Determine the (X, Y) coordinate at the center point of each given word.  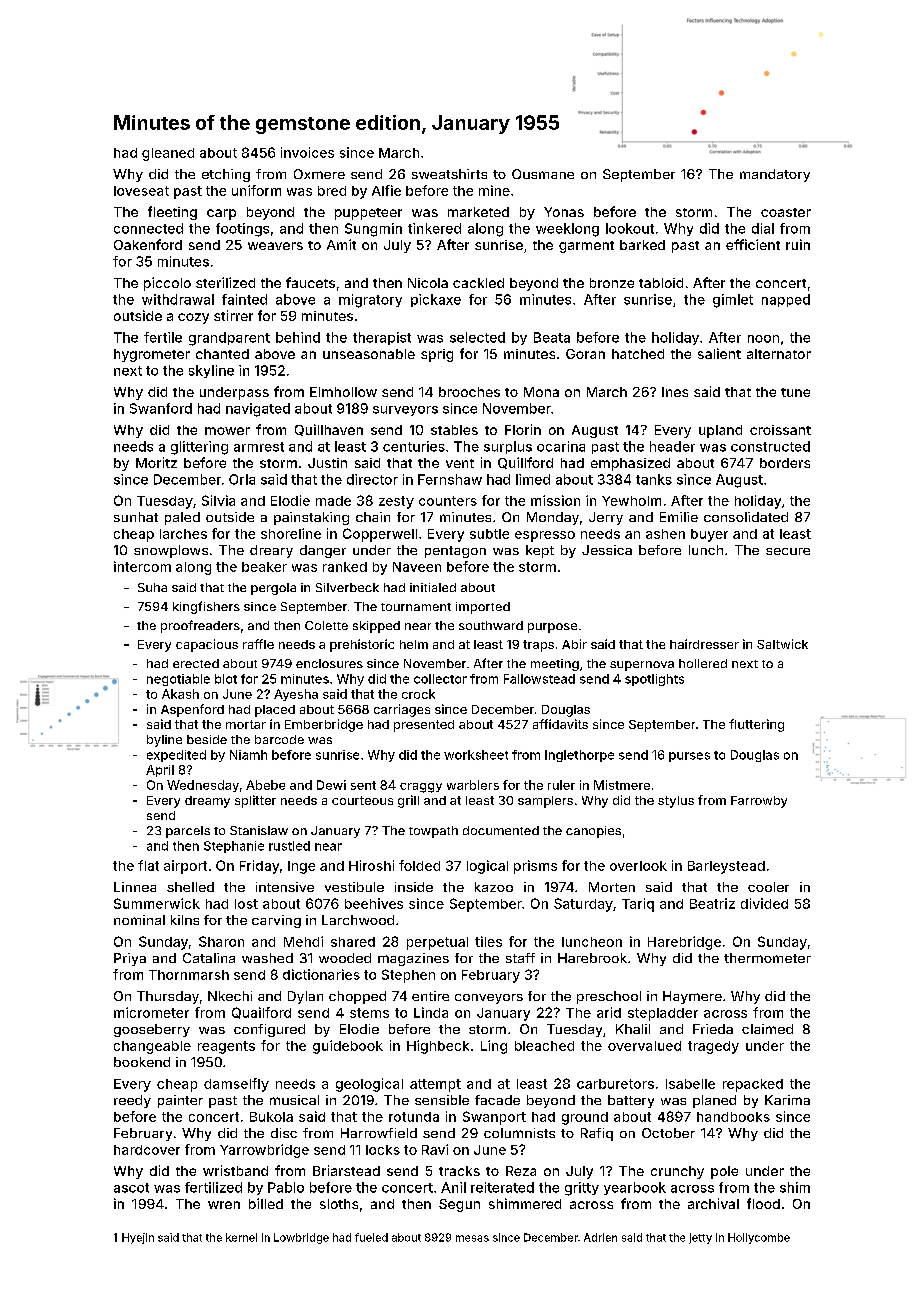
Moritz (156, 462)
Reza (521, 1171)
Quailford (261, 1013)
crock (418, 694)
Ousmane (543, 174)
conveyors (489, 999)
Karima (787, 1100)
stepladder (663, 1014)
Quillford (525, 463)
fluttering (756, 725)
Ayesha (296, 695)
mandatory (775, 175)
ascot (131, 1188)
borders (785, 463)
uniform (256, 190)
